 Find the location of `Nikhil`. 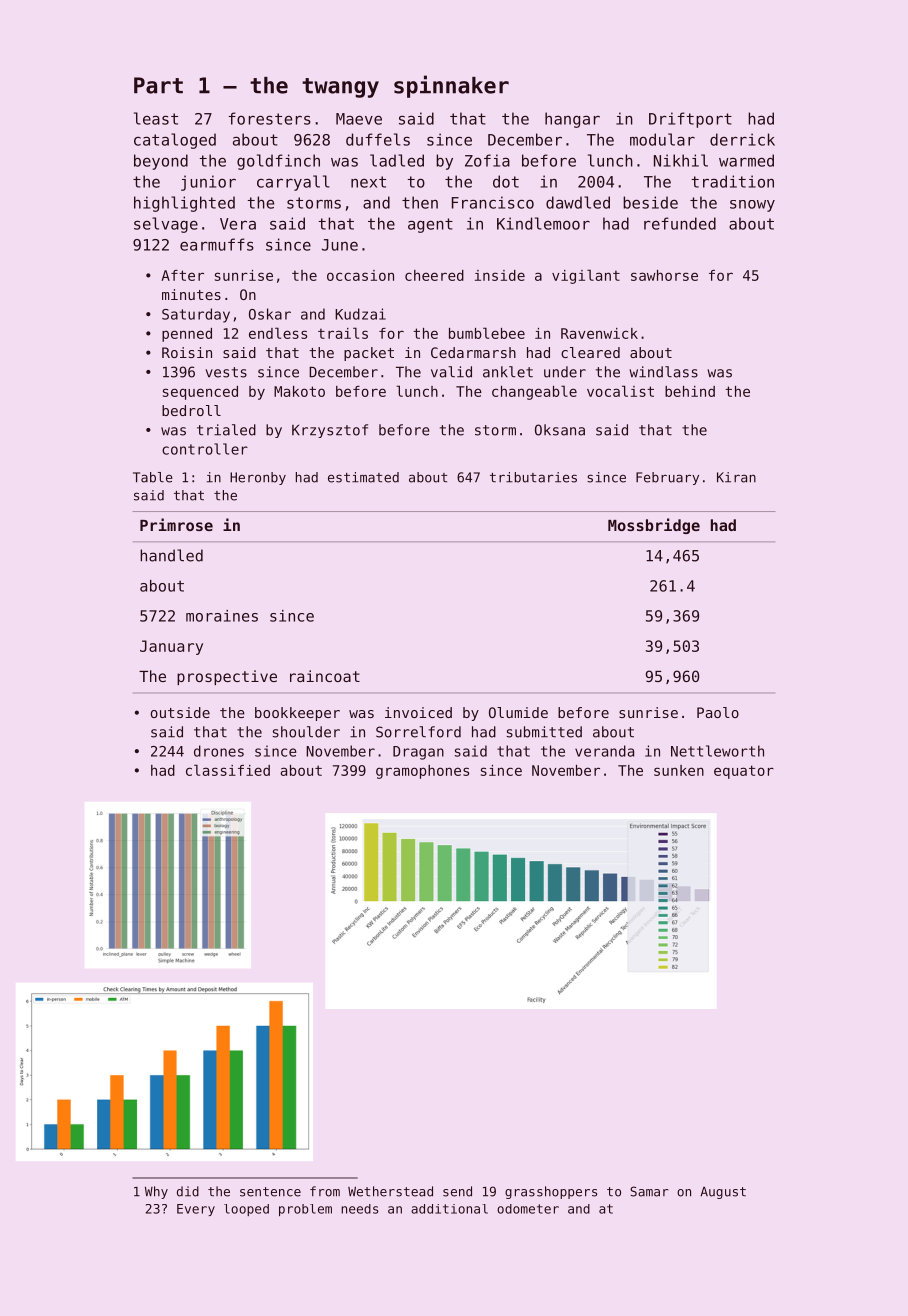

Nikhil is located at coordinates (681, 160).
